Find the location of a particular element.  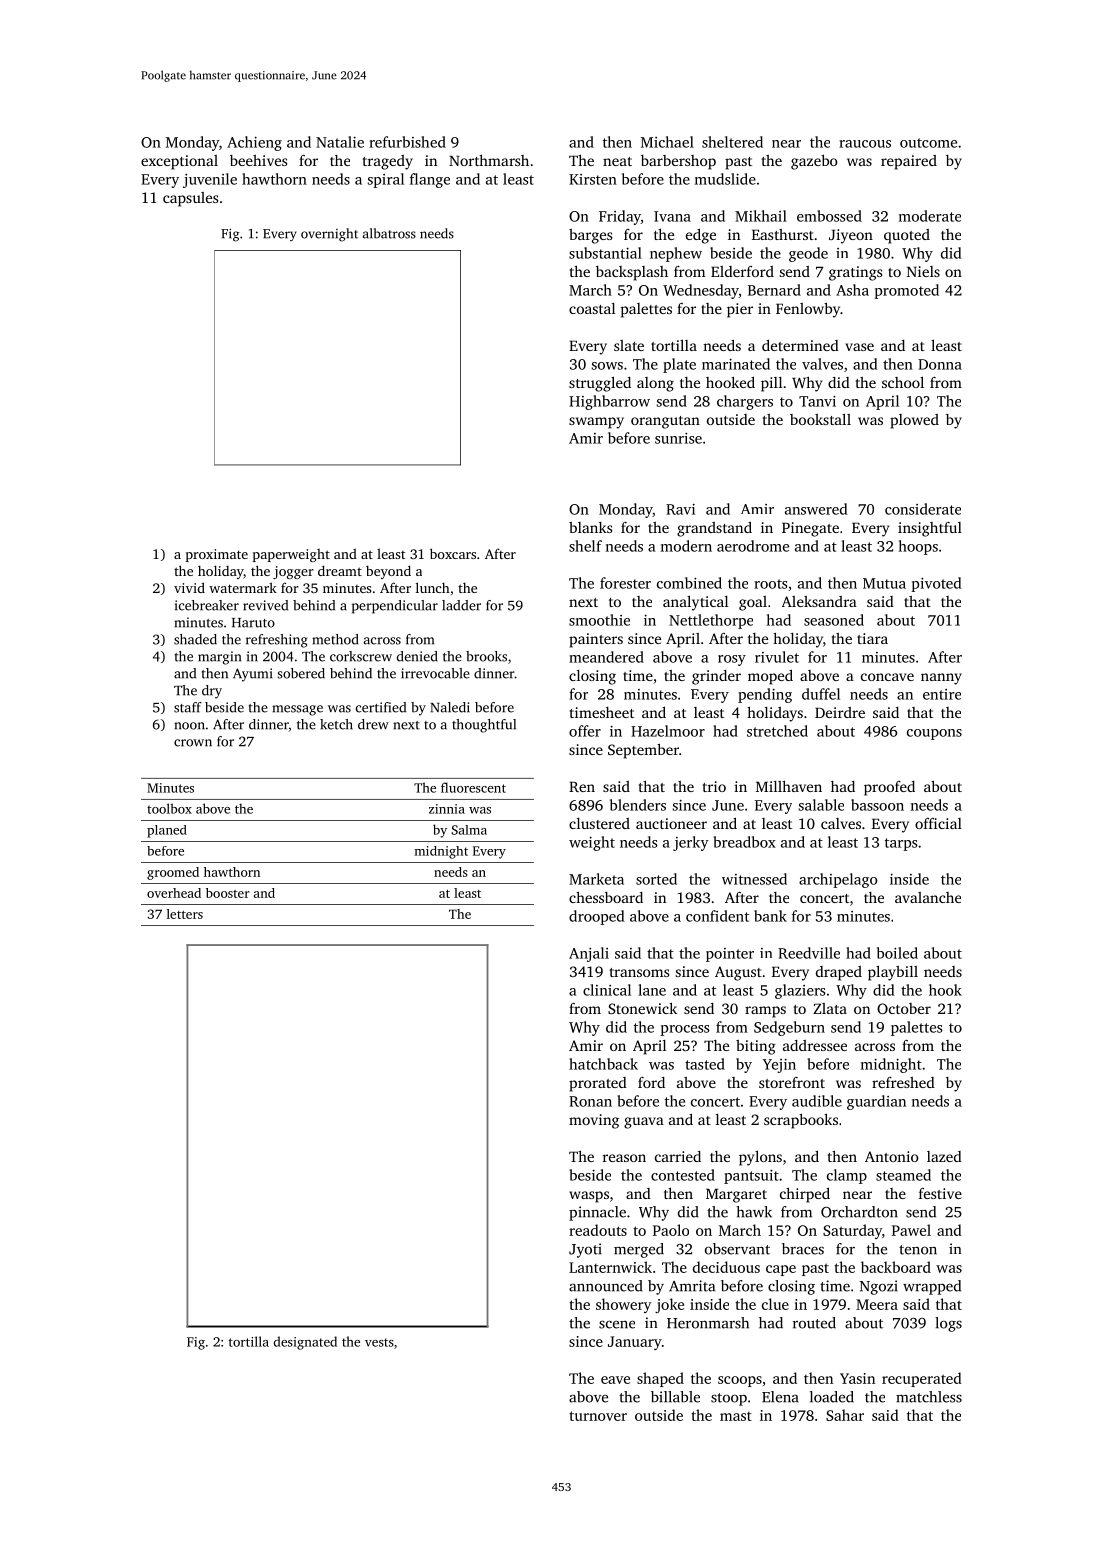

exceptional is located at coordinates (179, 162).
